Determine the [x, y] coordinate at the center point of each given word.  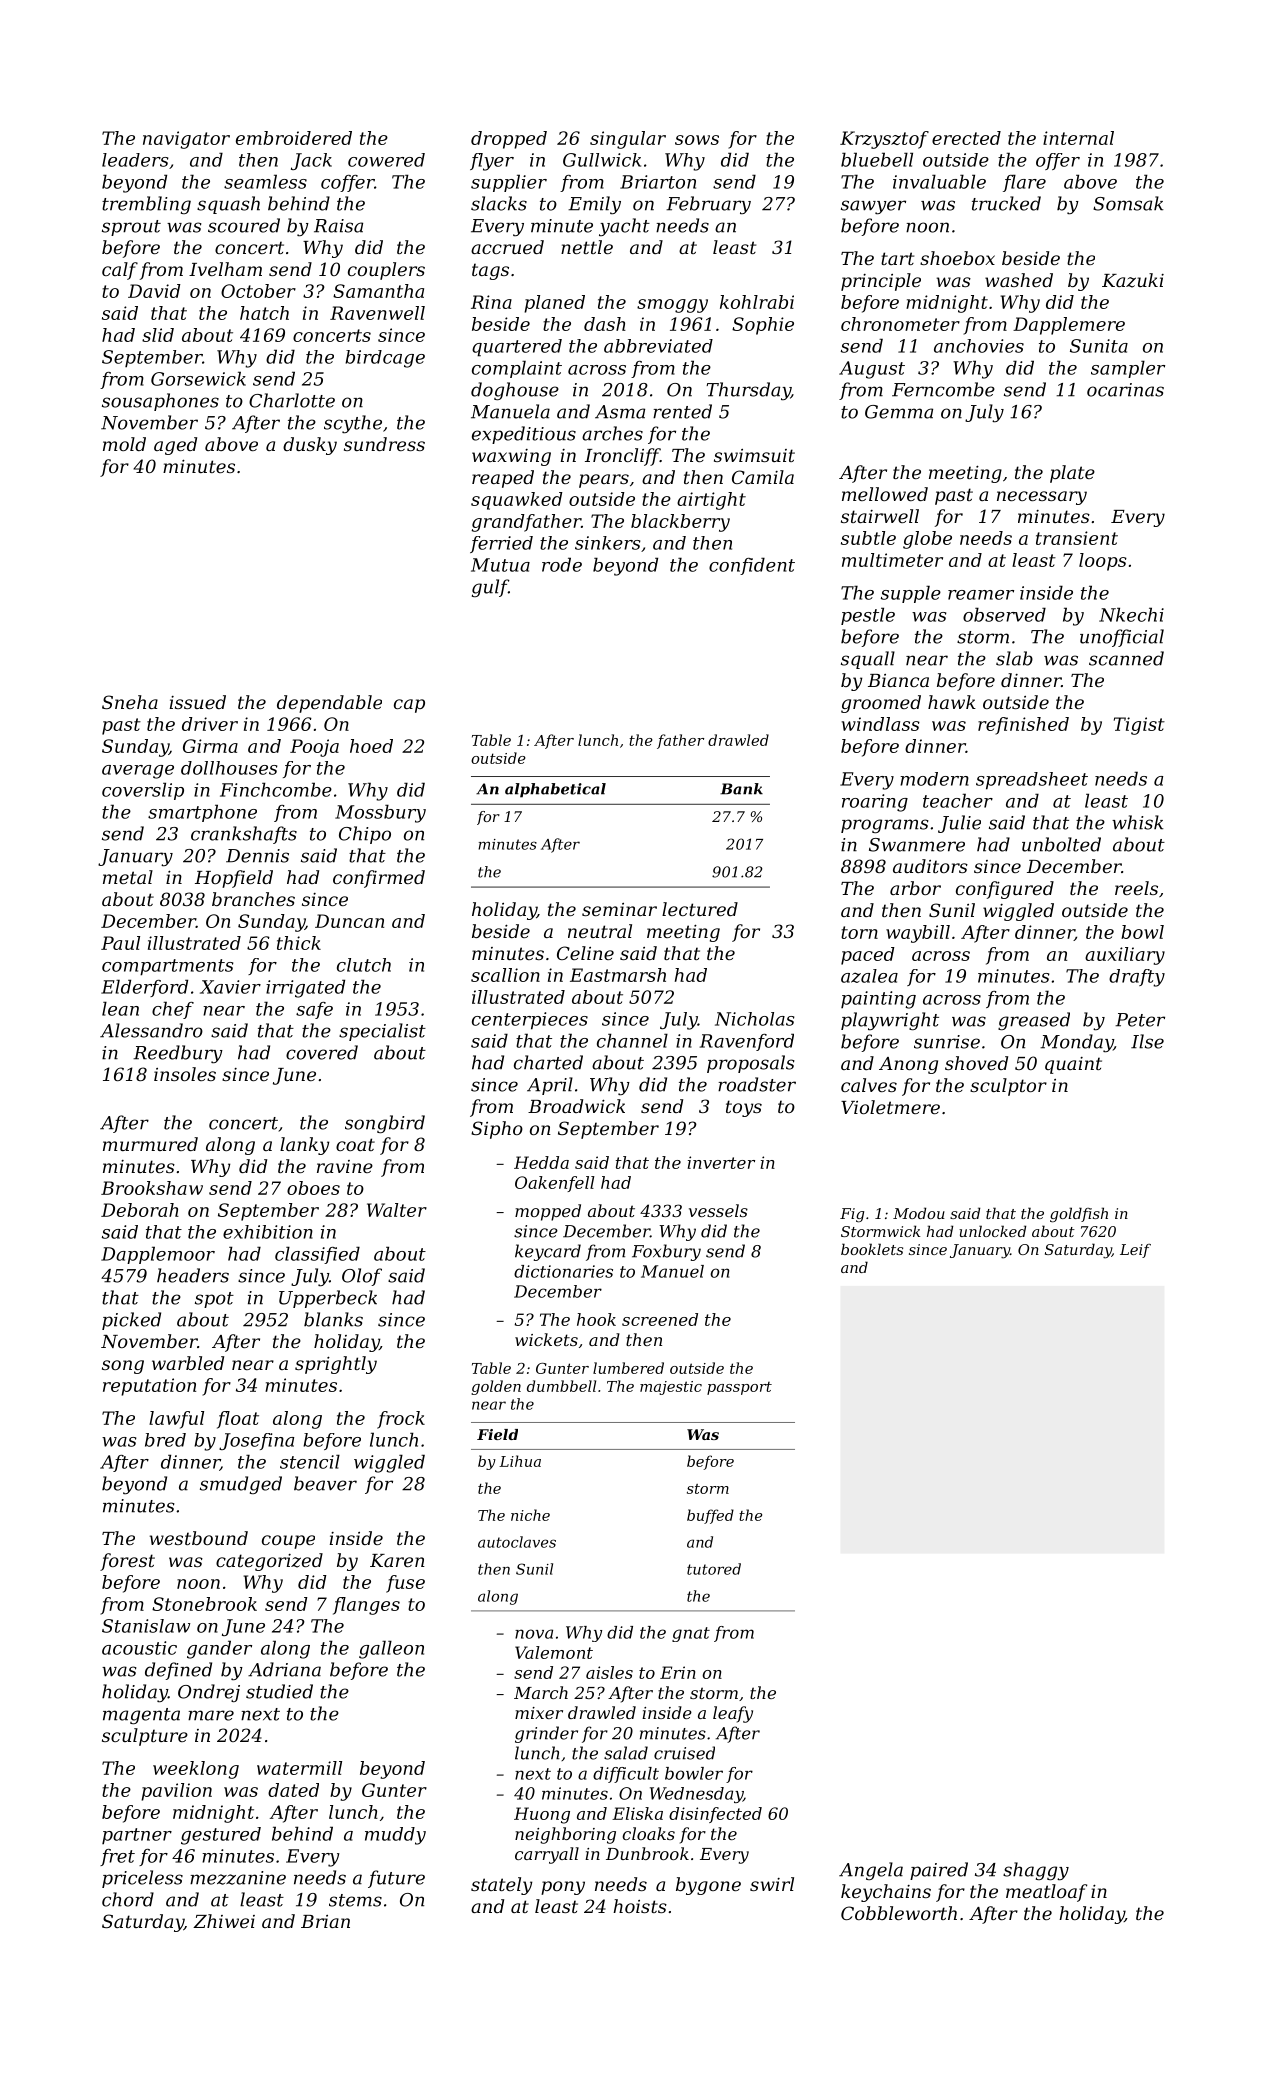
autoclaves [517, 1542]
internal [1078, 138]
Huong [542, 1815]
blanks [333, 1319]
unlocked [992, 1231]
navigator [186, 140]
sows [697, 140]
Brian [325, 1921]
